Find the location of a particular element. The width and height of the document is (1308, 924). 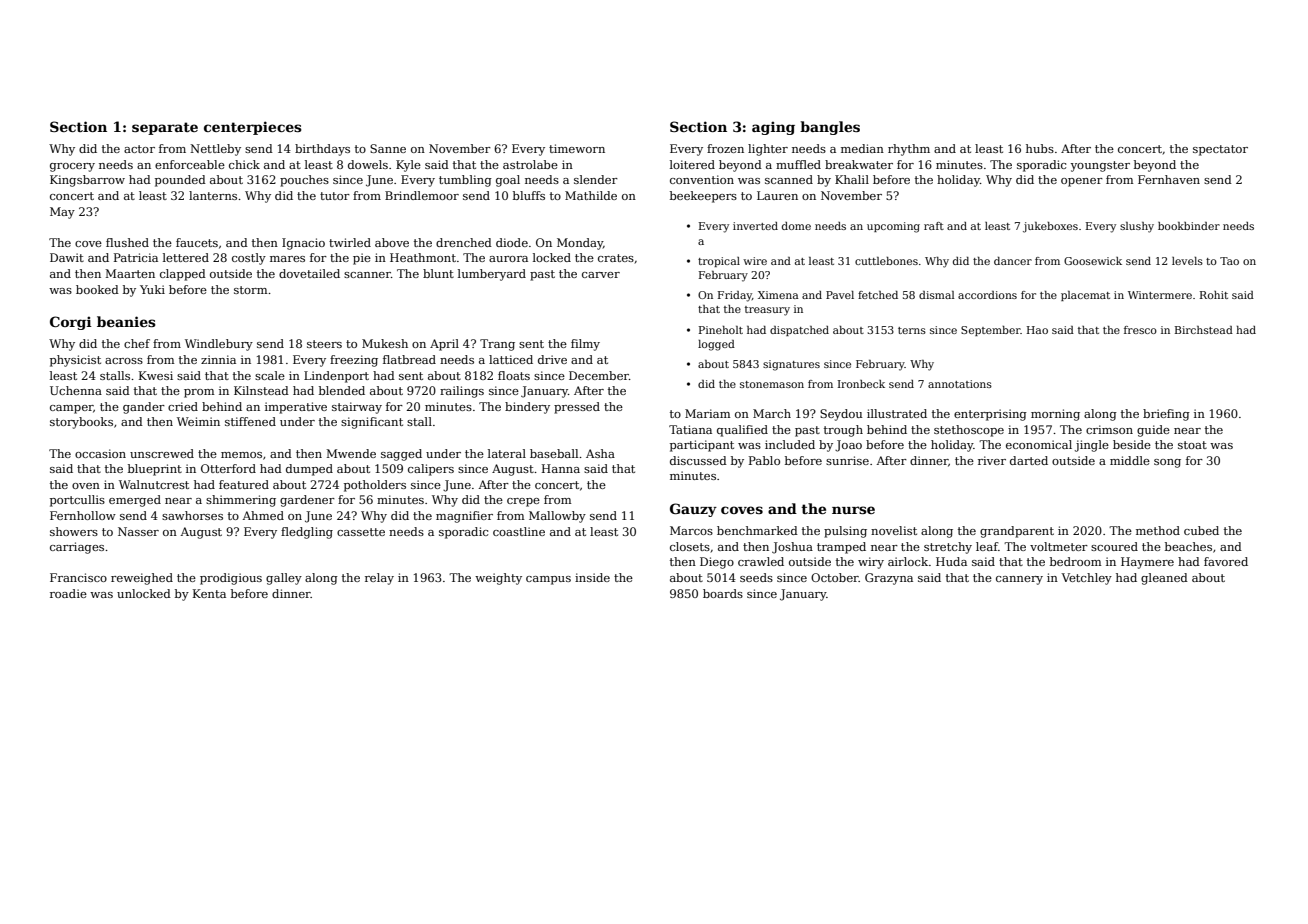

Hao is located at coordinates (1037, 330).
